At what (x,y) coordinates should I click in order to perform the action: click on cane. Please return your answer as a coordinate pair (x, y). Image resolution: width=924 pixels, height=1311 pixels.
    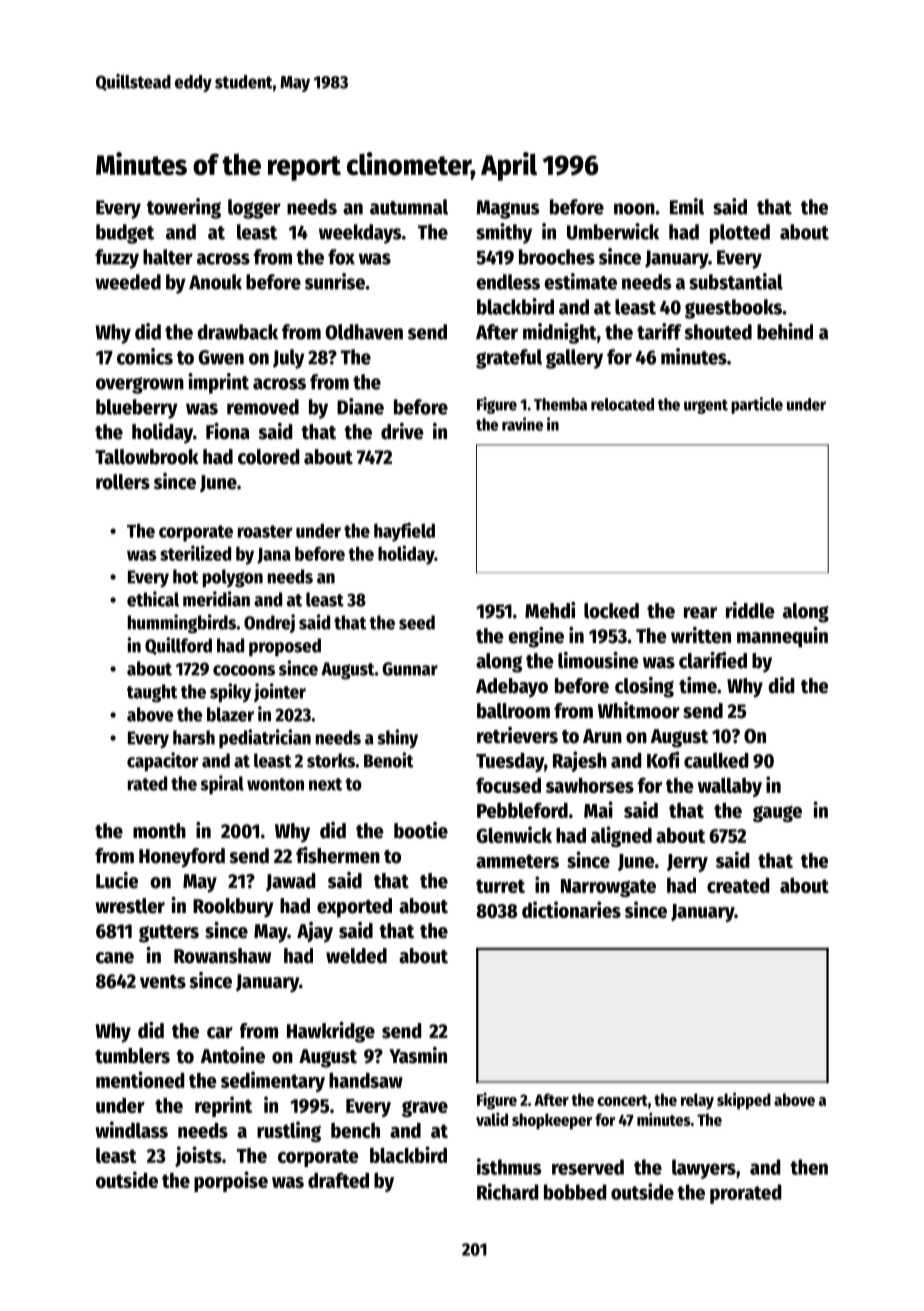
    Looking at the image, I should click on (115, 958).
